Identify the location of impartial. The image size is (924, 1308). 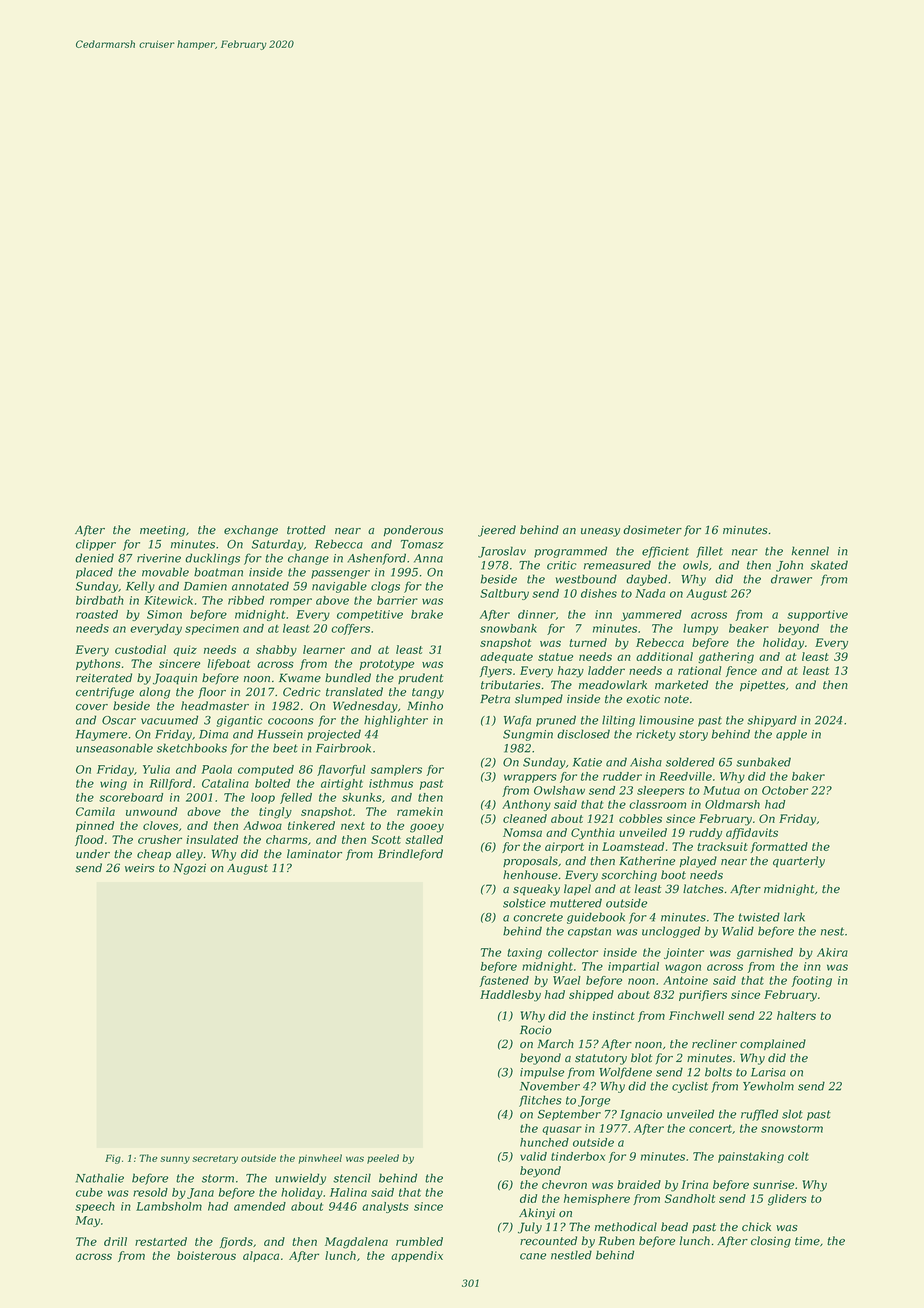
(633, 967).
